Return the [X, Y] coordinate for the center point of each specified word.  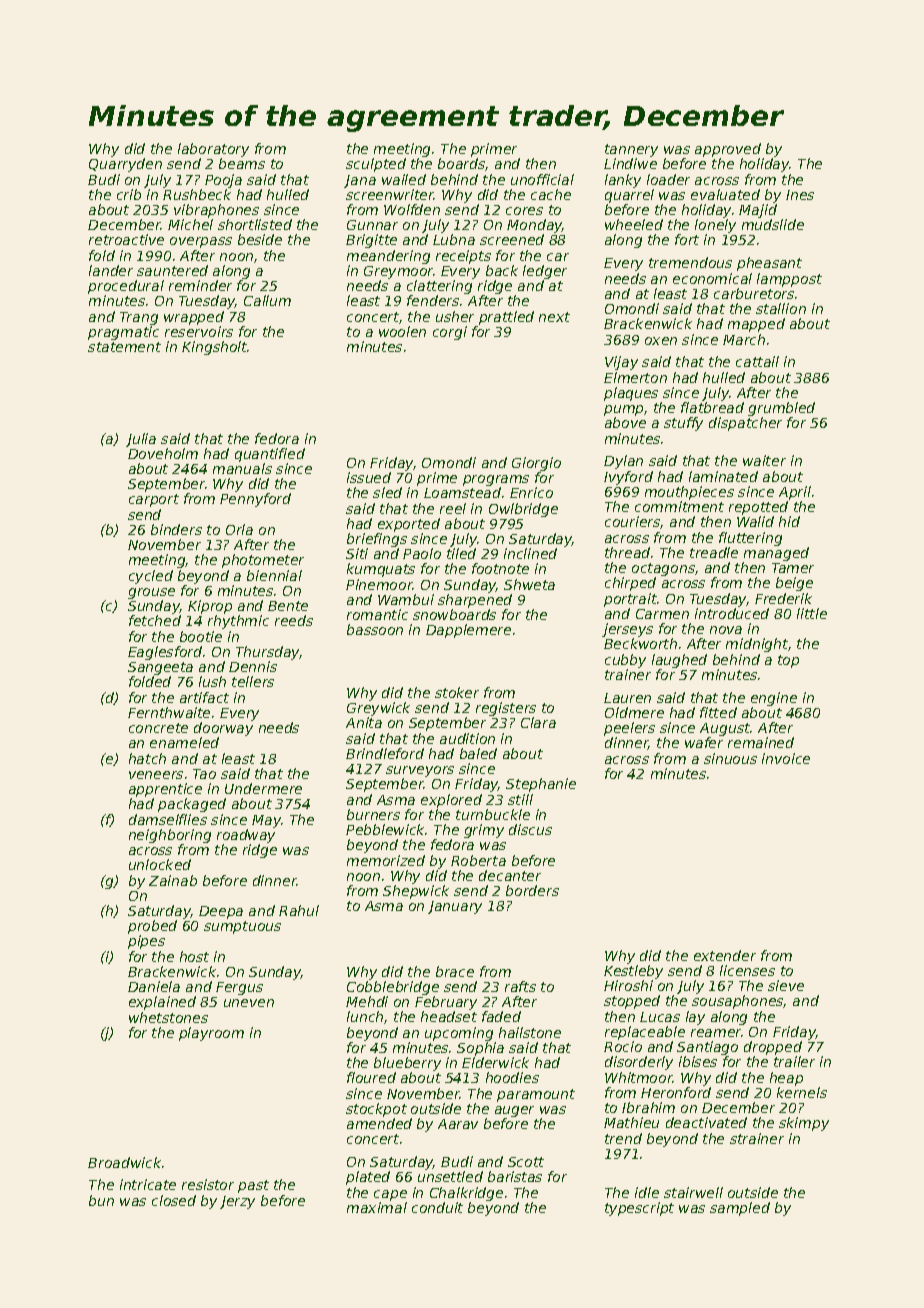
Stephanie [541, 785]
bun [101, 1200]
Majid [758, 211]
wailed [404, 179]
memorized [386, 860]
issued [369, 477]
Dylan [623, 462]
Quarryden [125, 165]
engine [774, 699]
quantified [270, 455]
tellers [253, 681]
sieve [786, 985]
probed [152, 927]
